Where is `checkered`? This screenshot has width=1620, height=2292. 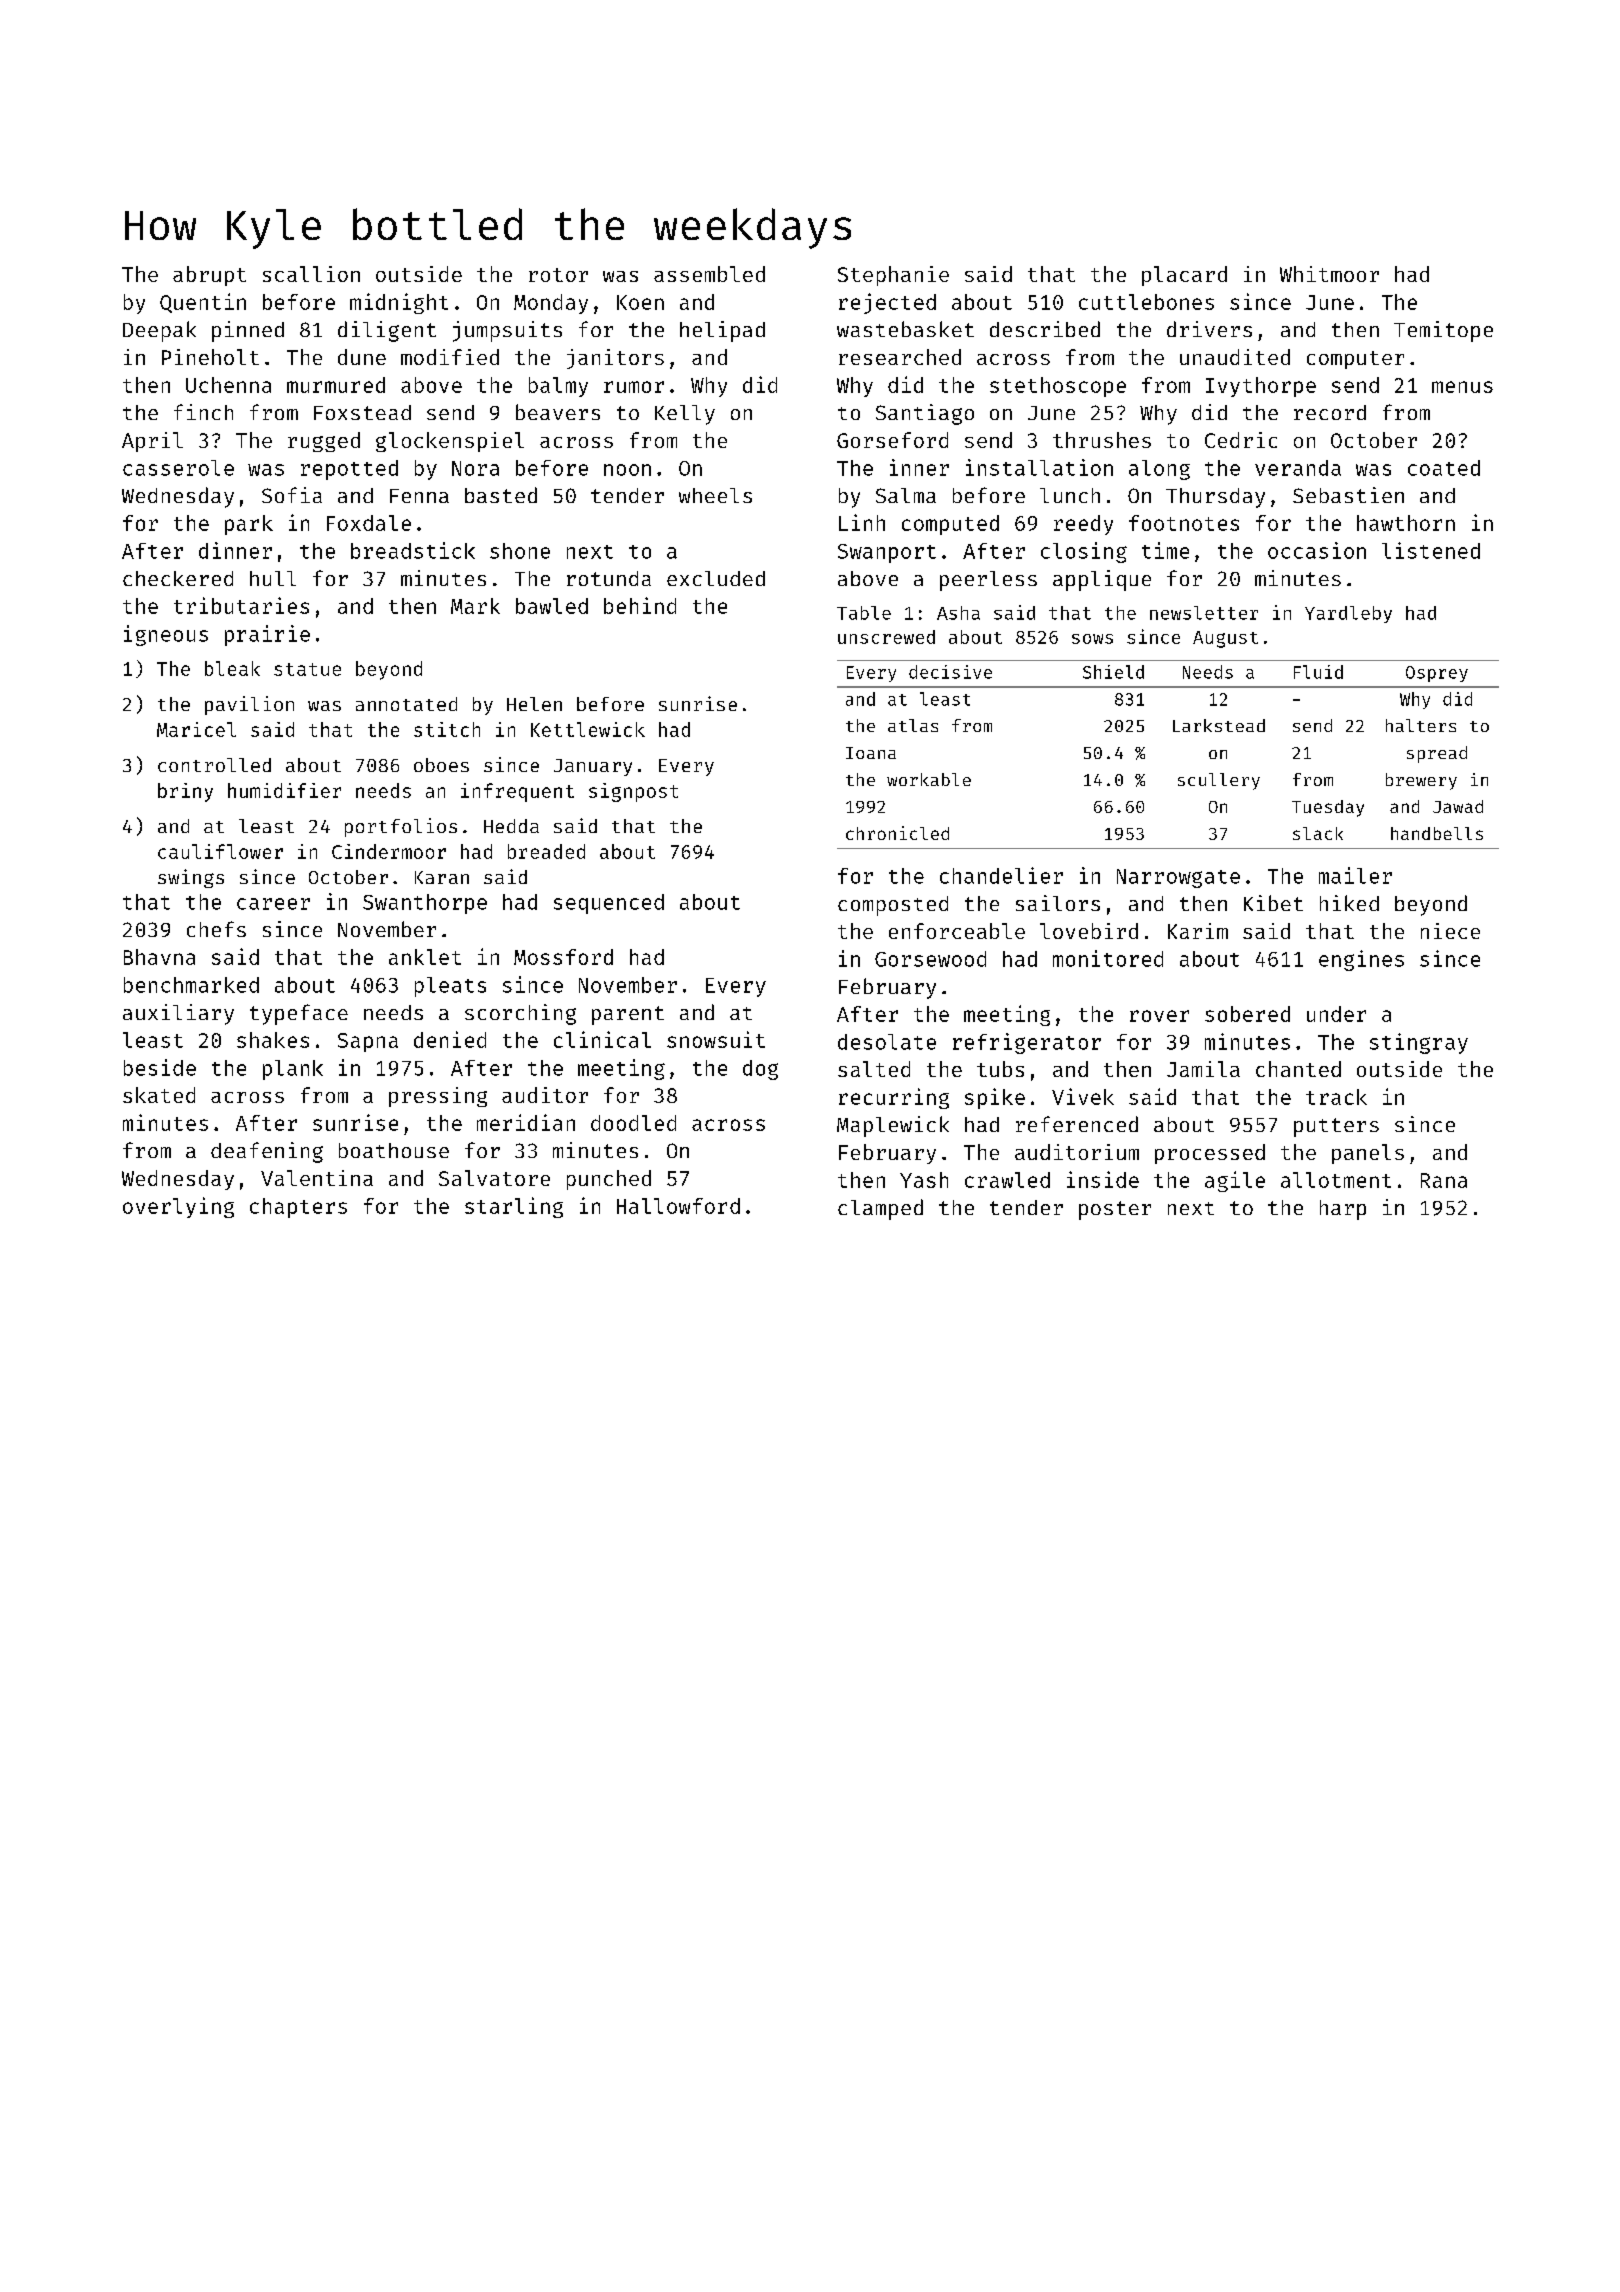
checkered is located at coordinates (178, 578).
